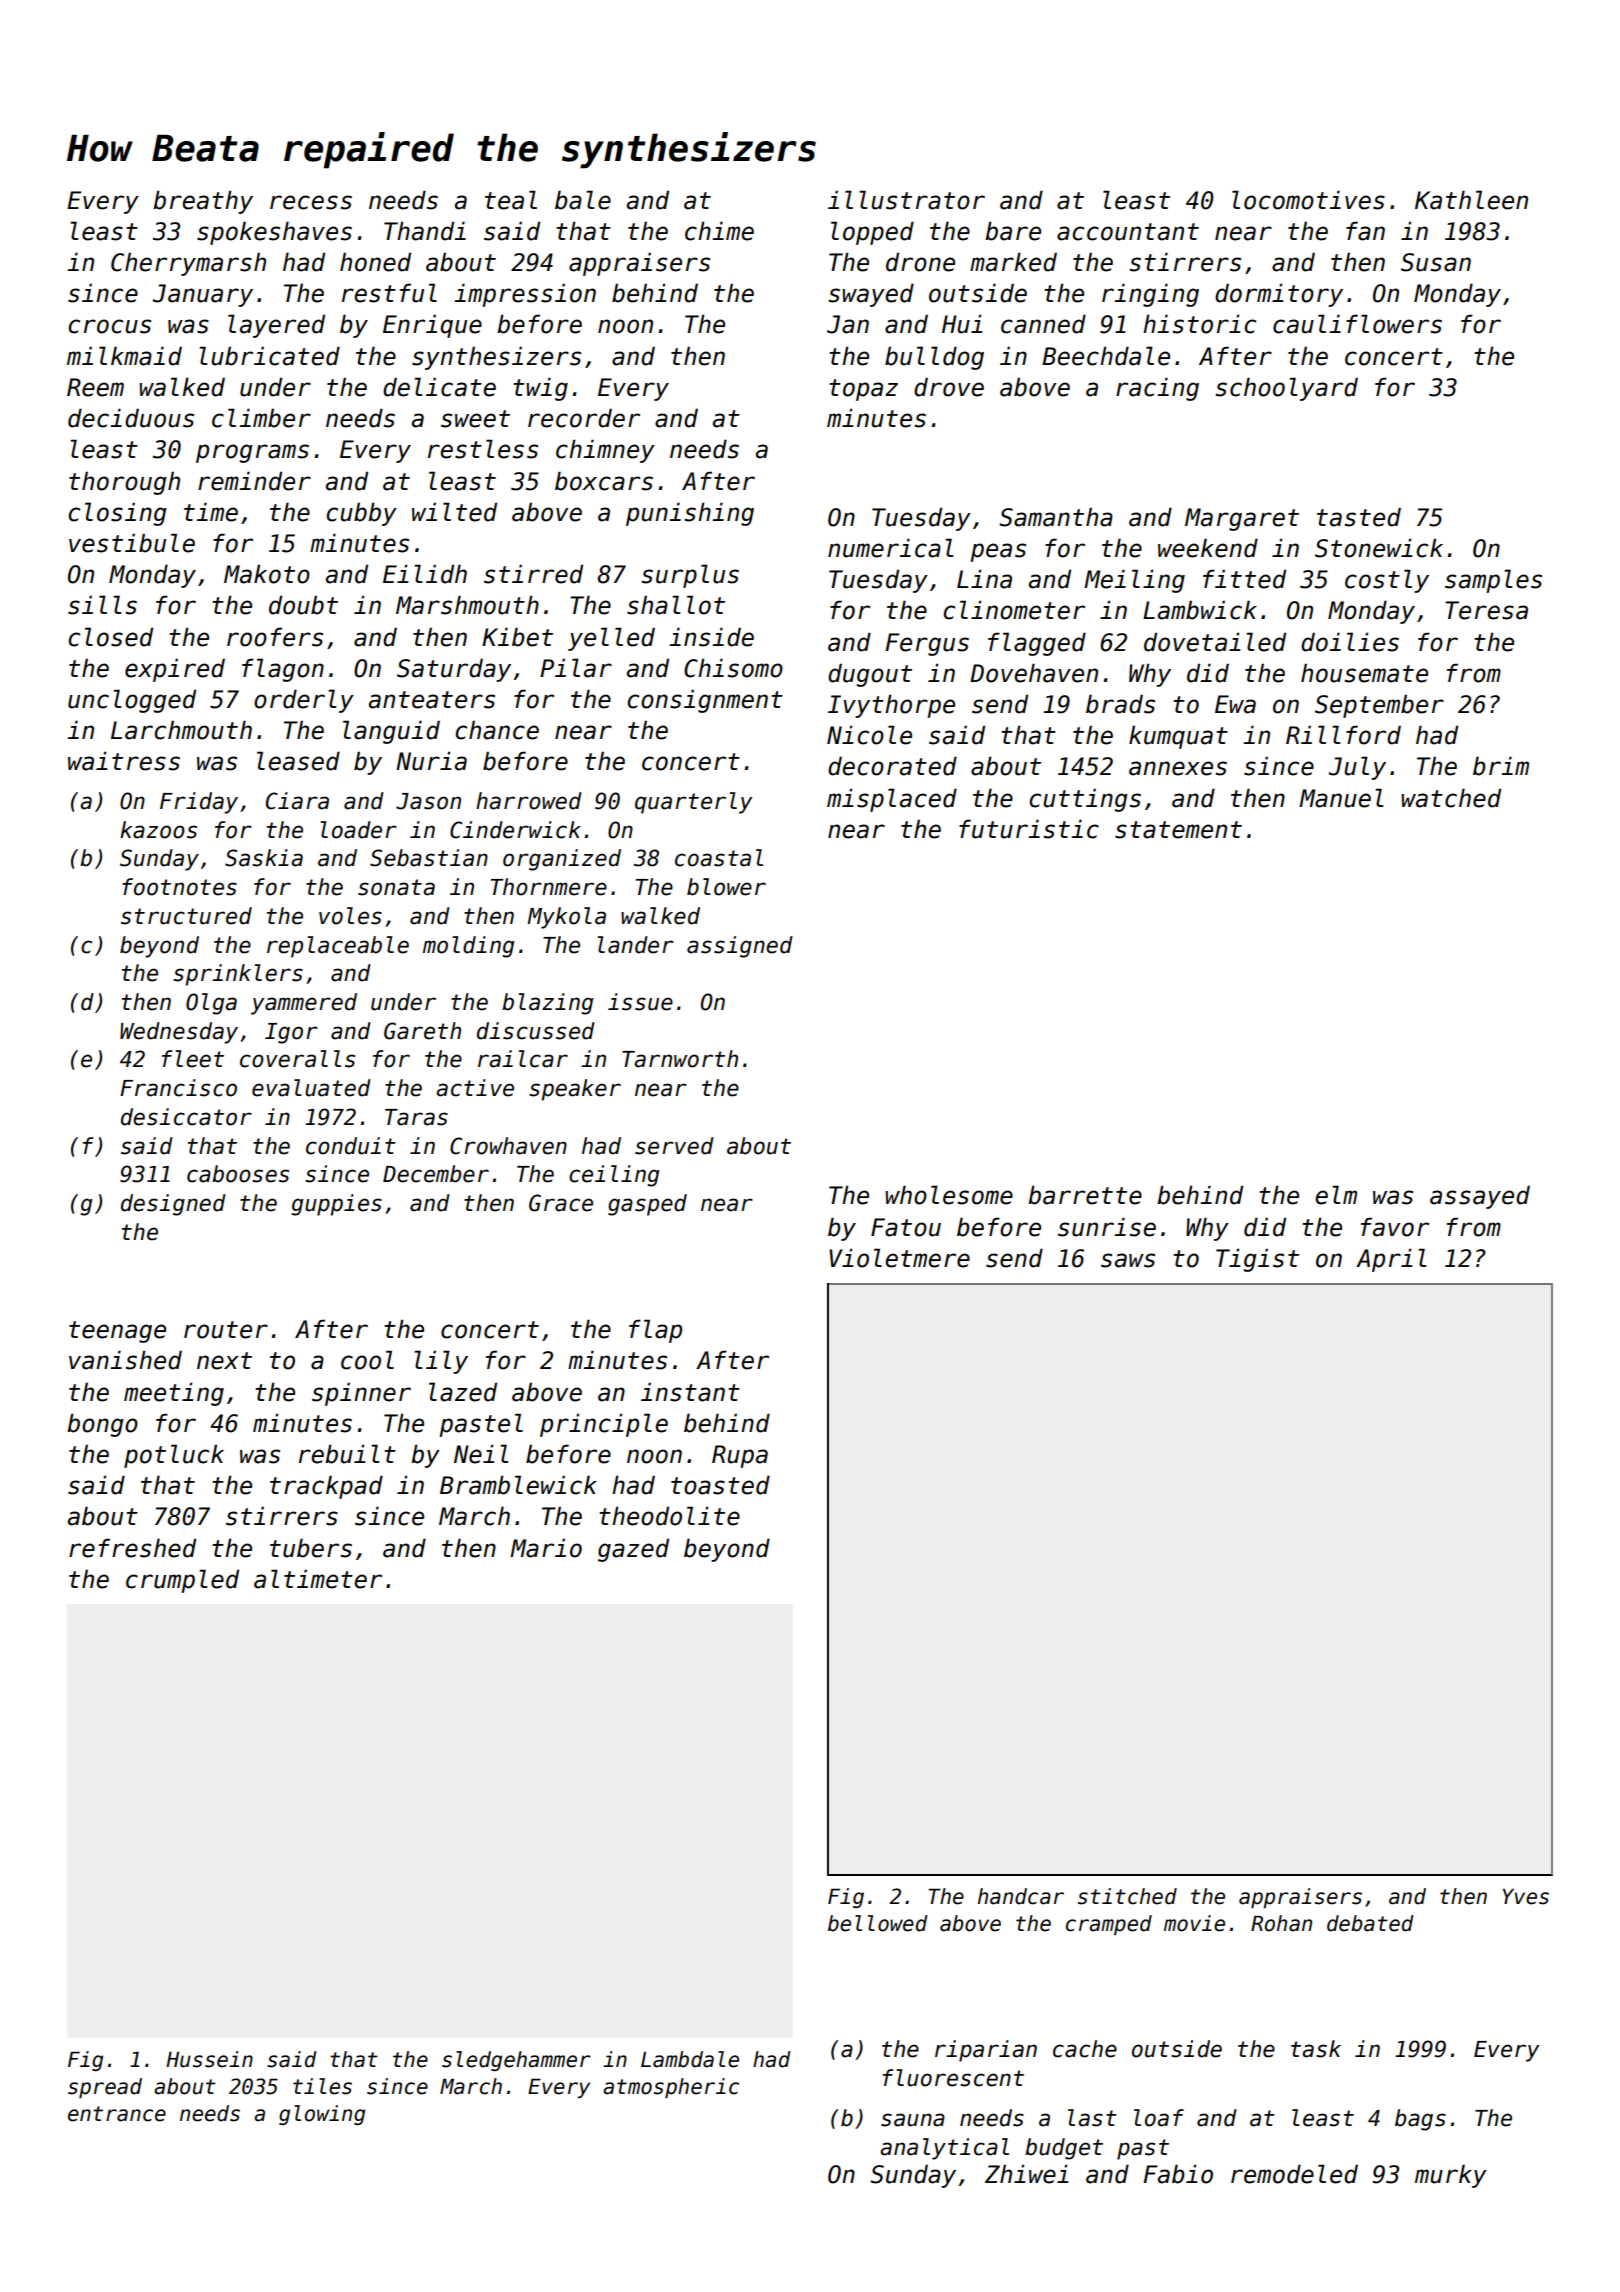 The height and width of the page is (2292, 1620). Describe the element at coordinates (1027, 2174) in the page. I see `Zhiwei` at that location.
